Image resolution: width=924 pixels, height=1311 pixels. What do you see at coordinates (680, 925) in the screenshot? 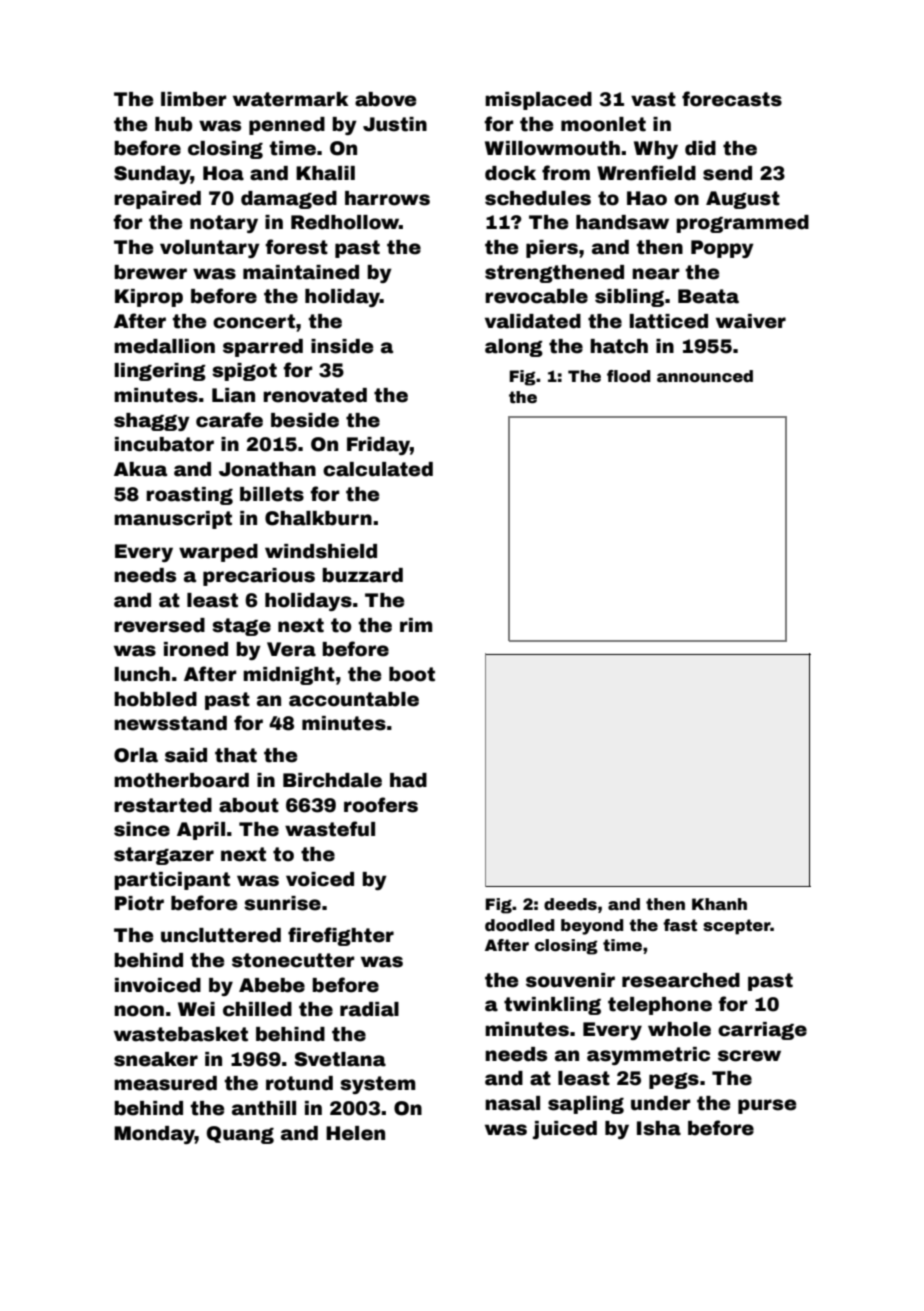
I see `fast` at bounding box center [680, 925].
